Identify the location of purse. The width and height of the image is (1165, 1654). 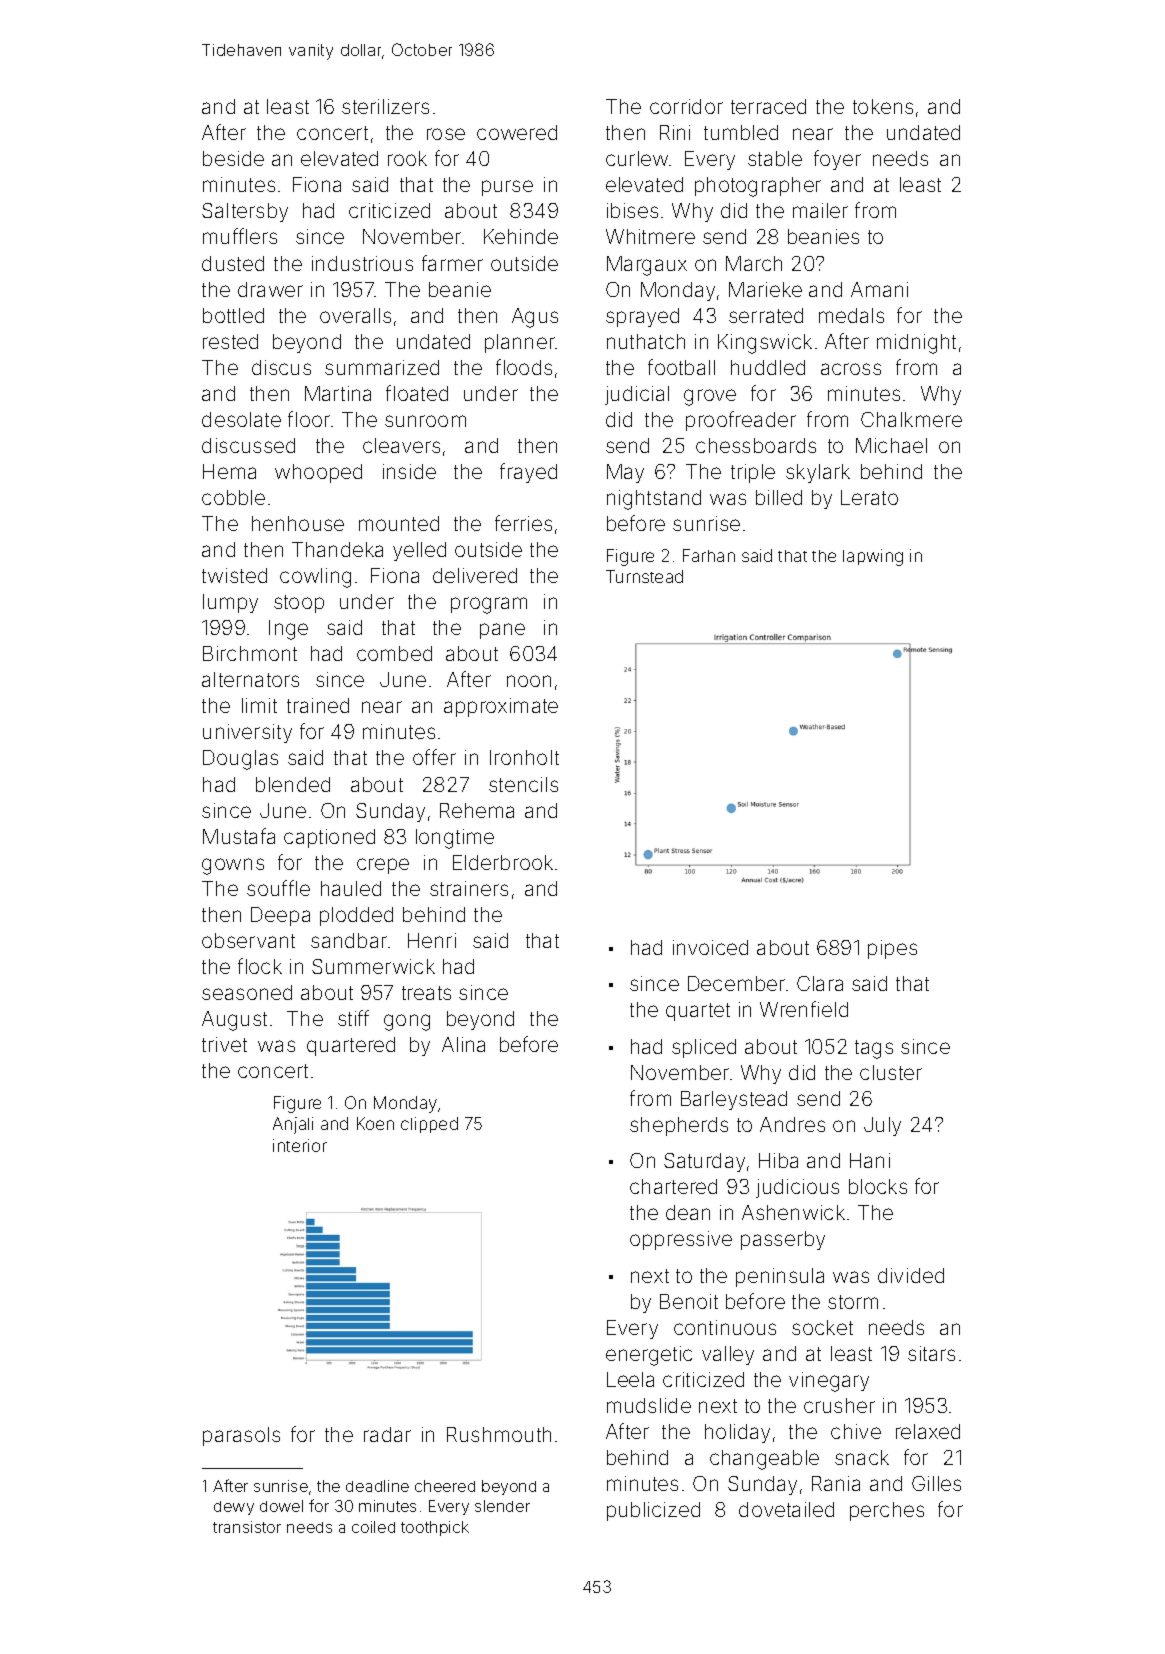
(507, 188).
